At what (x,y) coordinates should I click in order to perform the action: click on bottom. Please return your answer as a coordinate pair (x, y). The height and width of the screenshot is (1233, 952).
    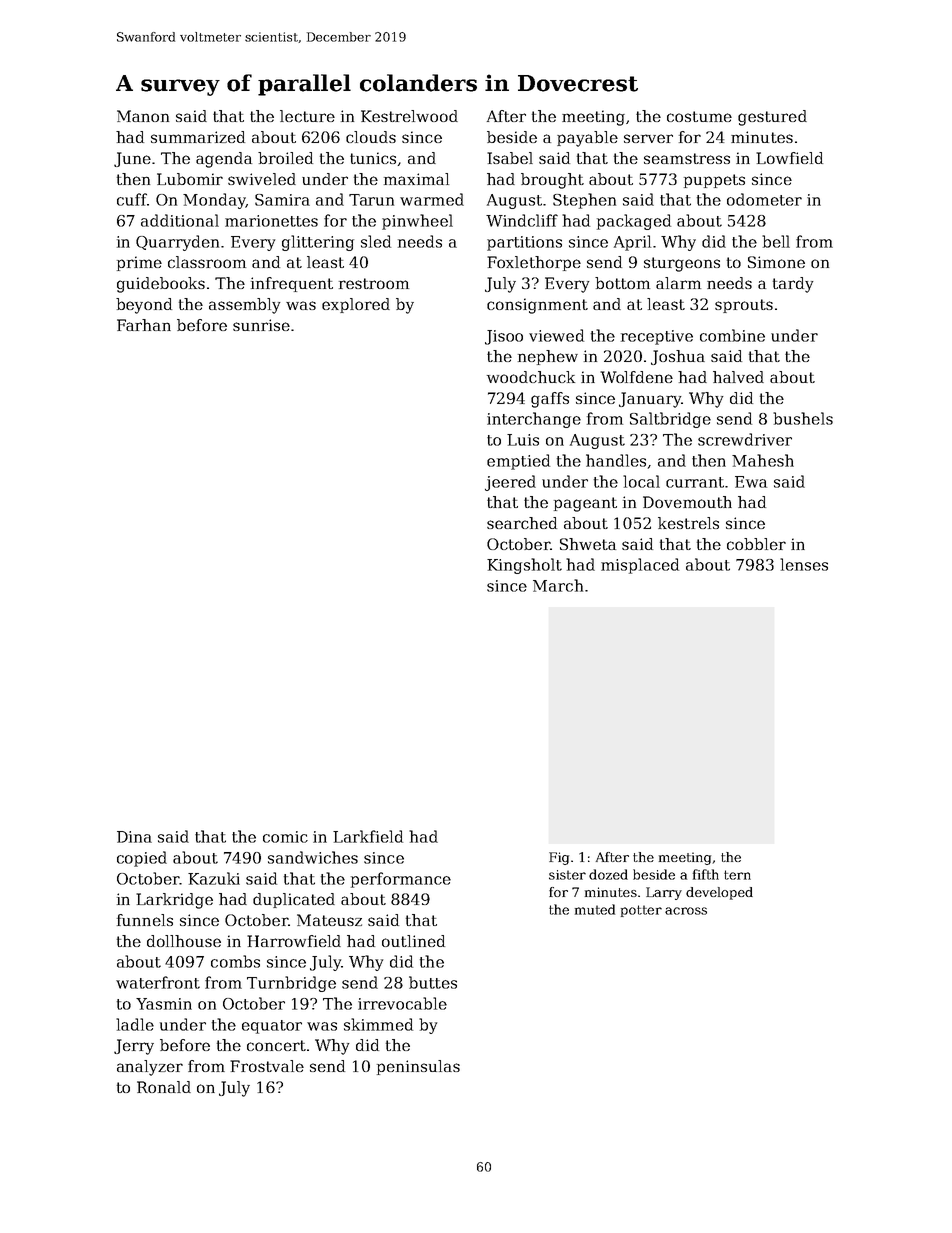
    Looking at the image, I should click on (622, 283).
